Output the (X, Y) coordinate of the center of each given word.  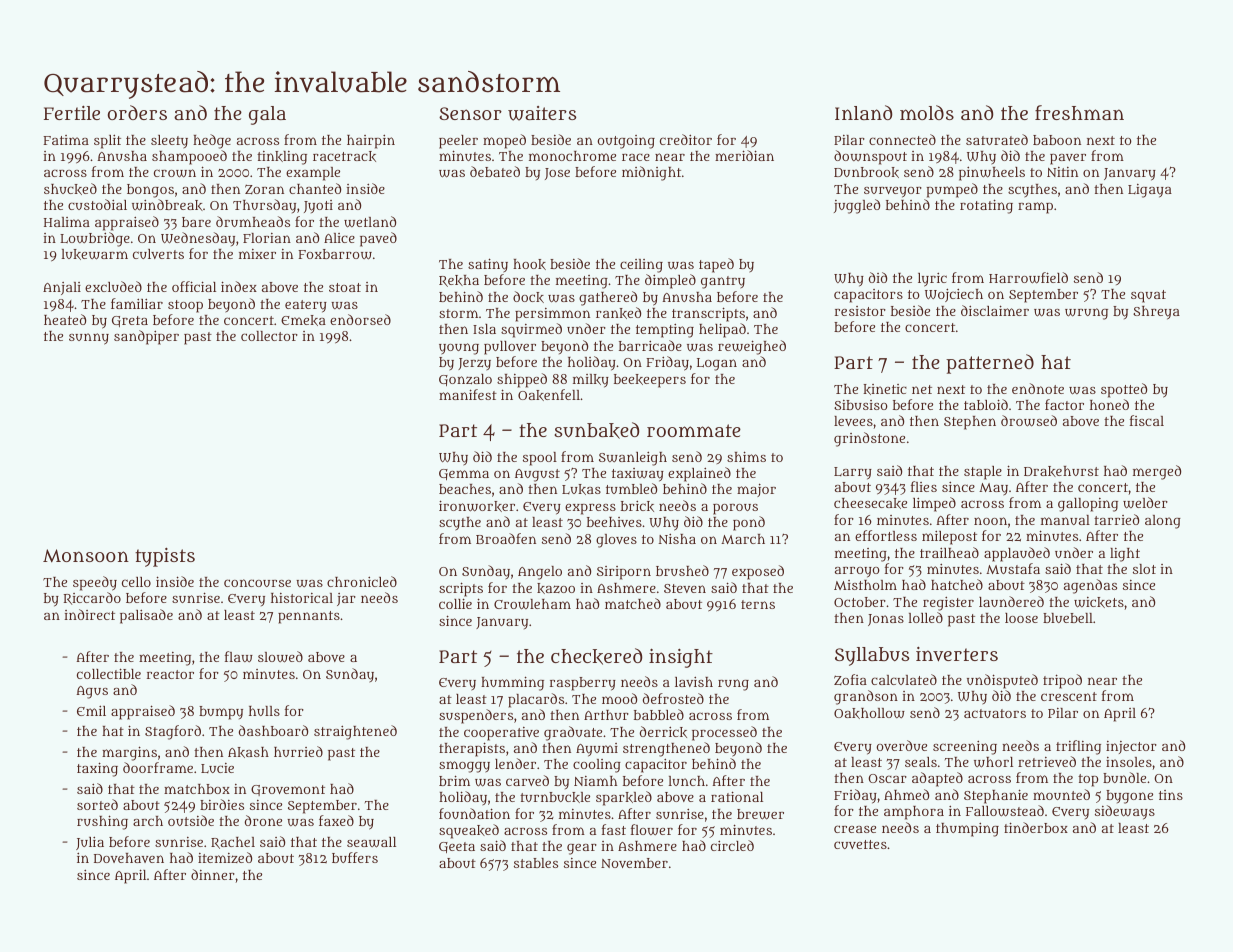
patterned (990, 364)
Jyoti (318, 206)
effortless (886, 535)
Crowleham (532, 604)
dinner (213, 874)
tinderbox (1036, 827)
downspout (870, 157)
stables (536, 863)
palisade (146, 616)
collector (269, 336)
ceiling (641, 266)
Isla (484, 329)
